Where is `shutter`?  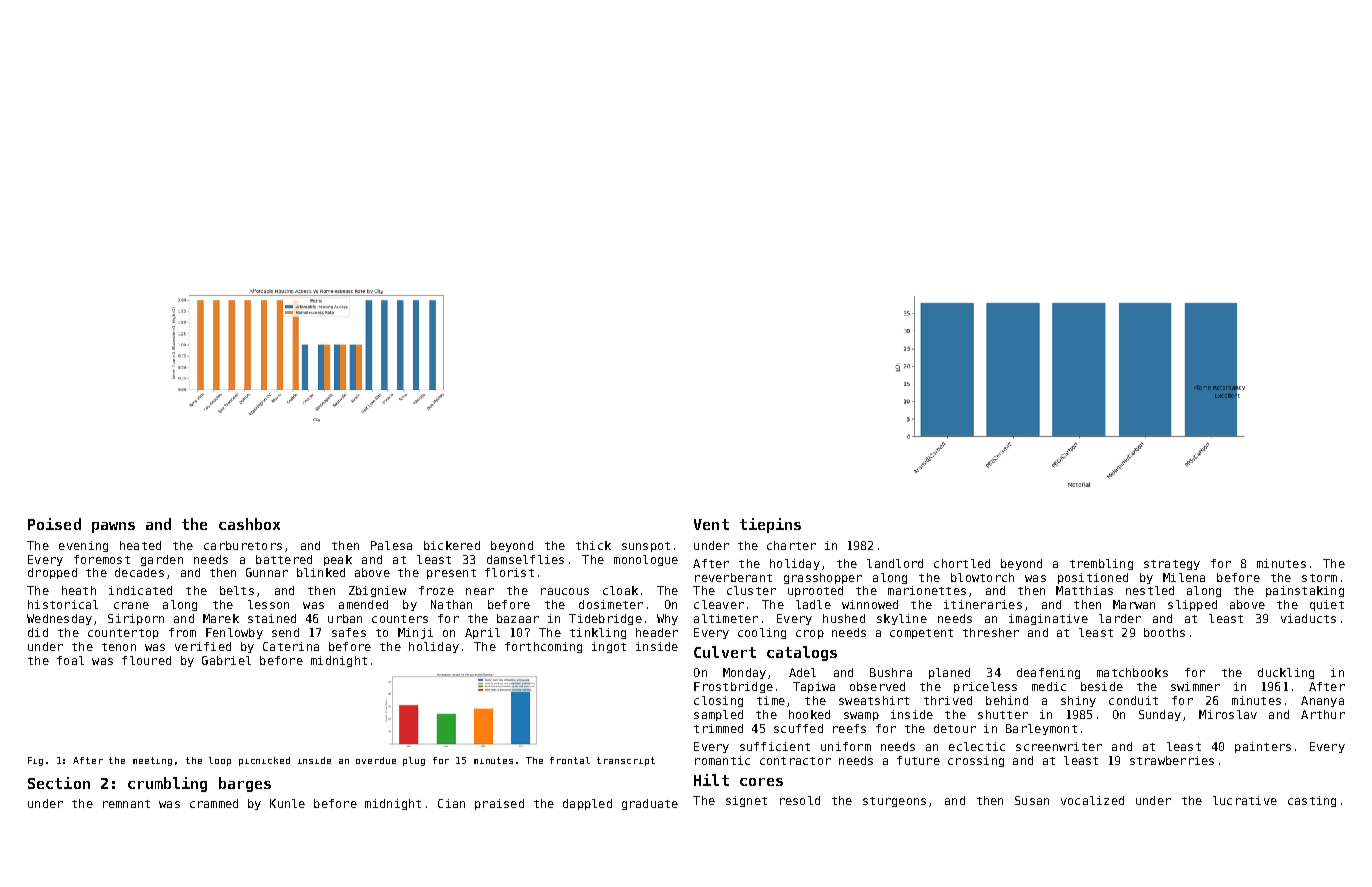 shutter is located at coordinates (1003, 714).
